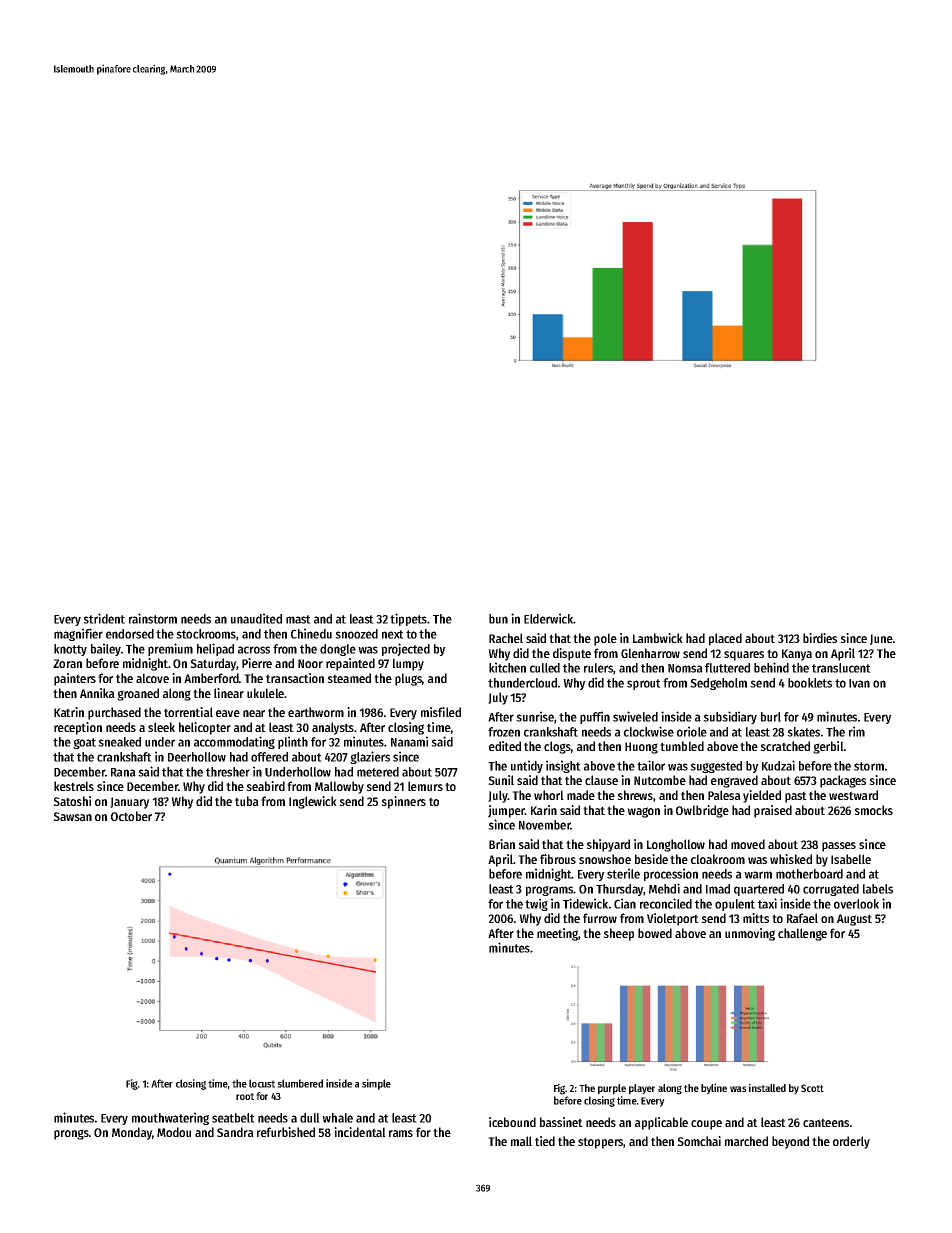 This screenshot has height=1233, width=952. I want to click on tied, so click(545, 1141).
